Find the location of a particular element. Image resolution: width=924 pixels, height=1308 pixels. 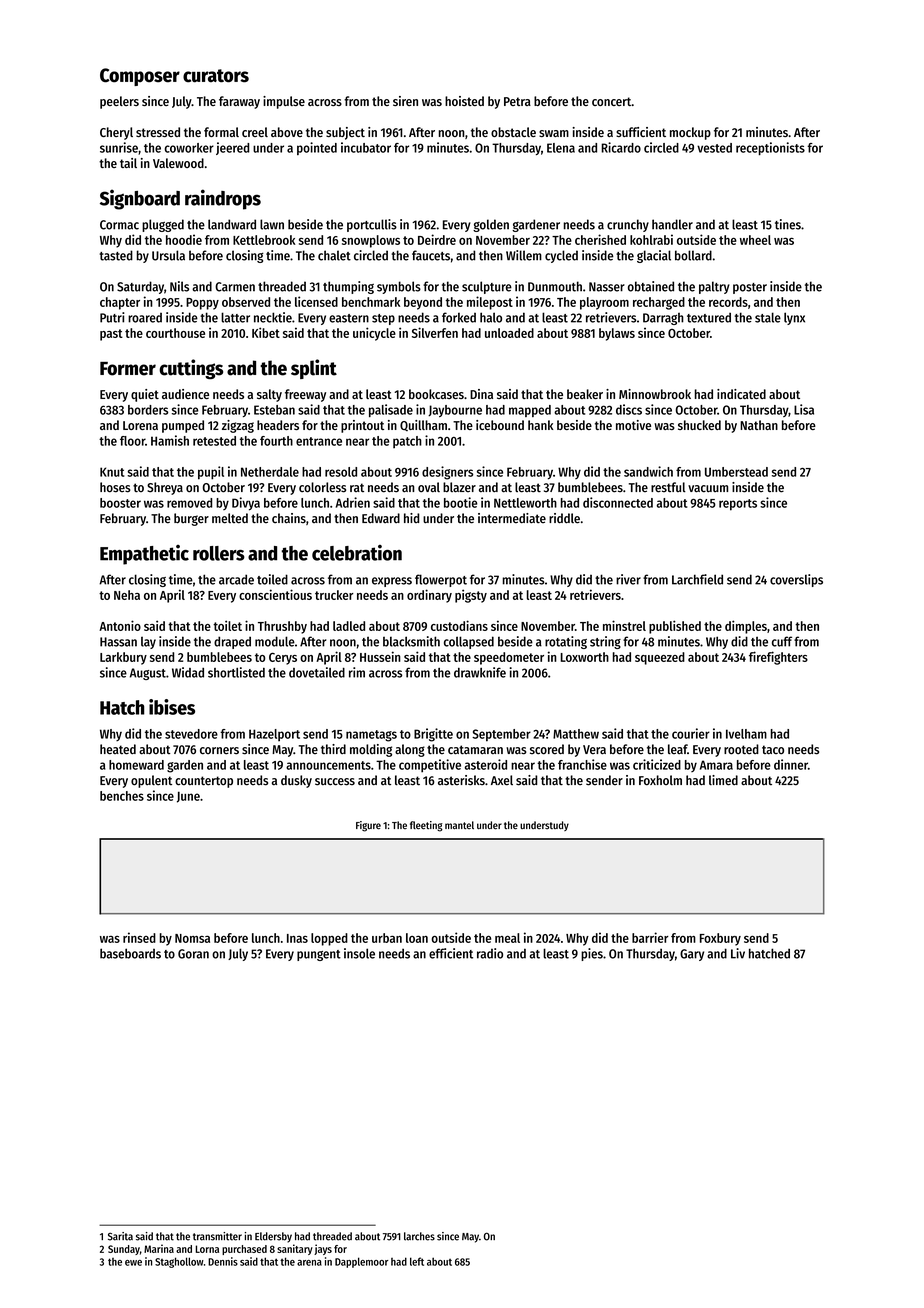

receptionists is located at coordinates (770, 148).
